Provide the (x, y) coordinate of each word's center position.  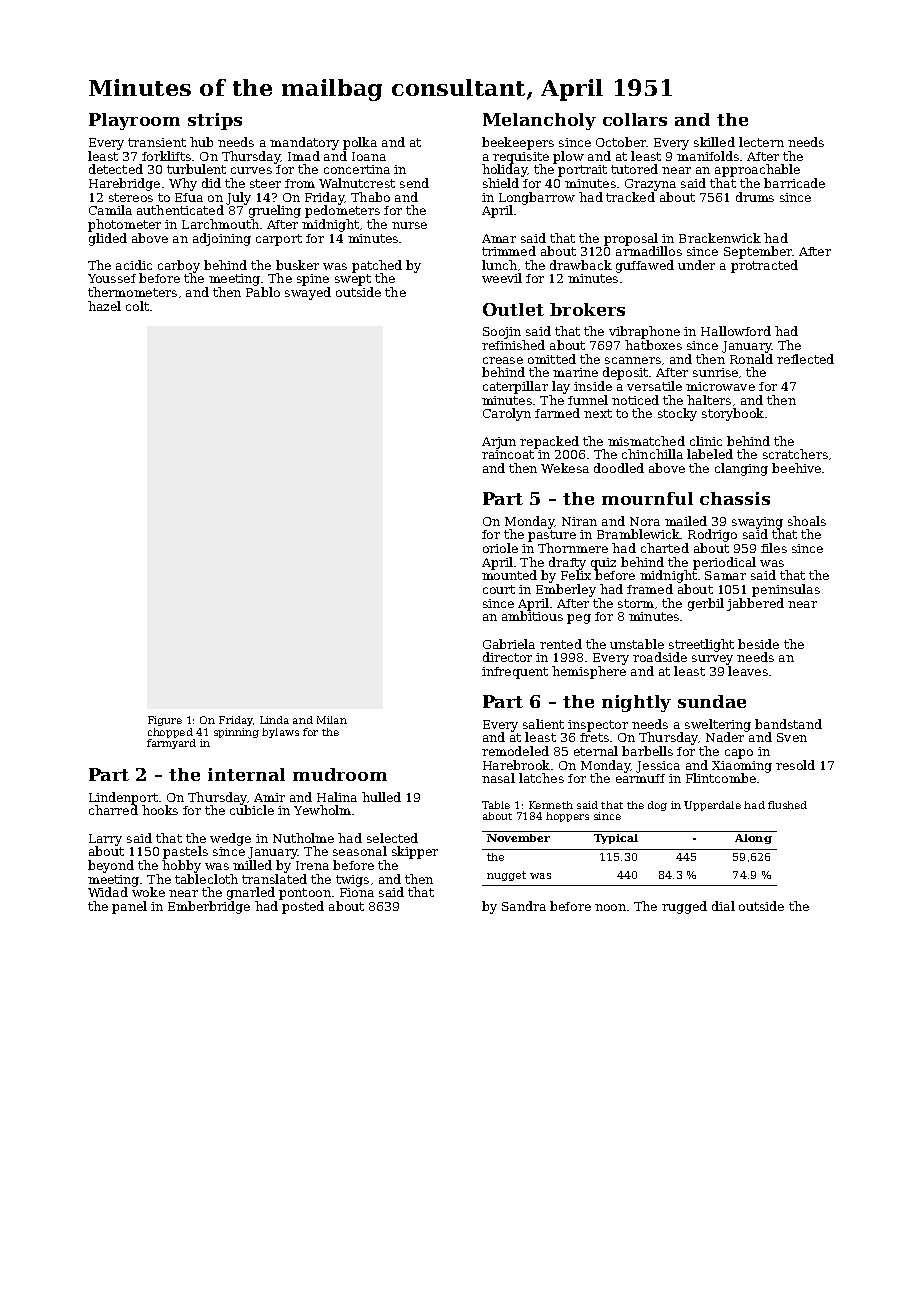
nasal (498, 778)
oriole (500, 548)
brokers (587, 309)
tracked (630, 197)
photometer (124, 225)
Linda (274, 720)
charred (113, 810)
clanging (741, 469)
